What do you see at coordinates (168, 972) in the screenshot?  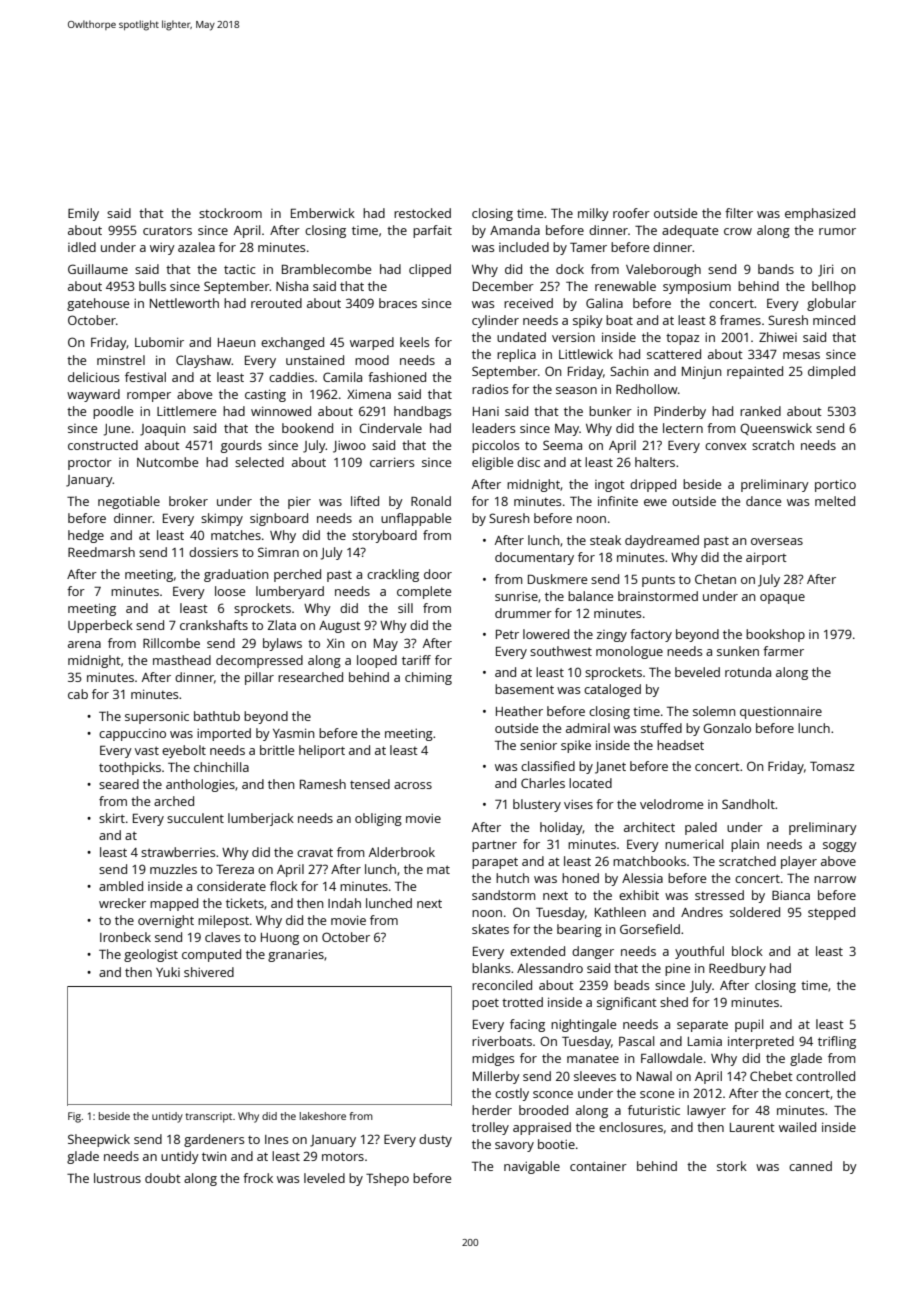 I see `Yuki` at bounding box center [168, 972].
